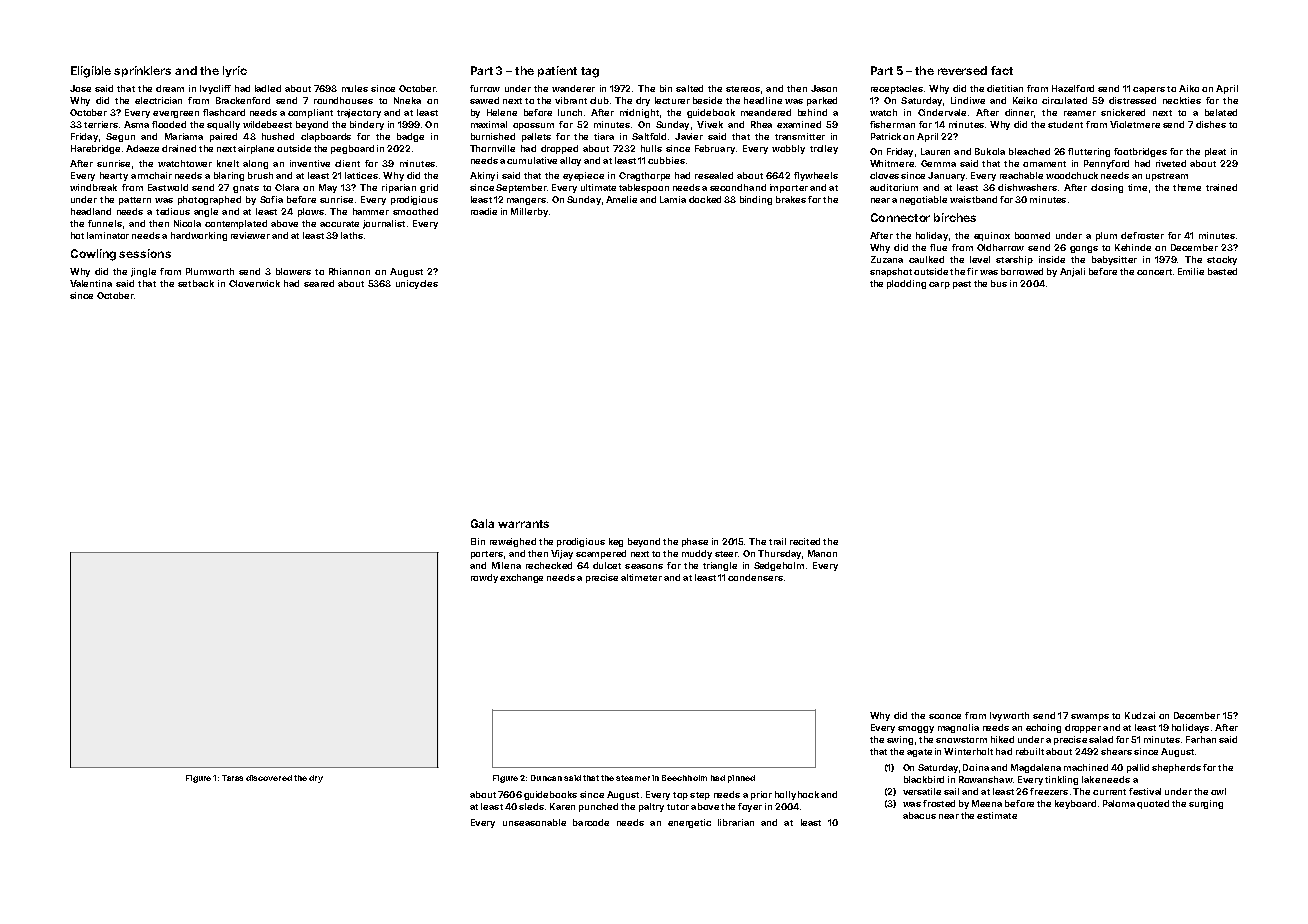 Image resolution: width=1308 pixels, height=924 pixels. I want to click on past, so click(962, 285).
